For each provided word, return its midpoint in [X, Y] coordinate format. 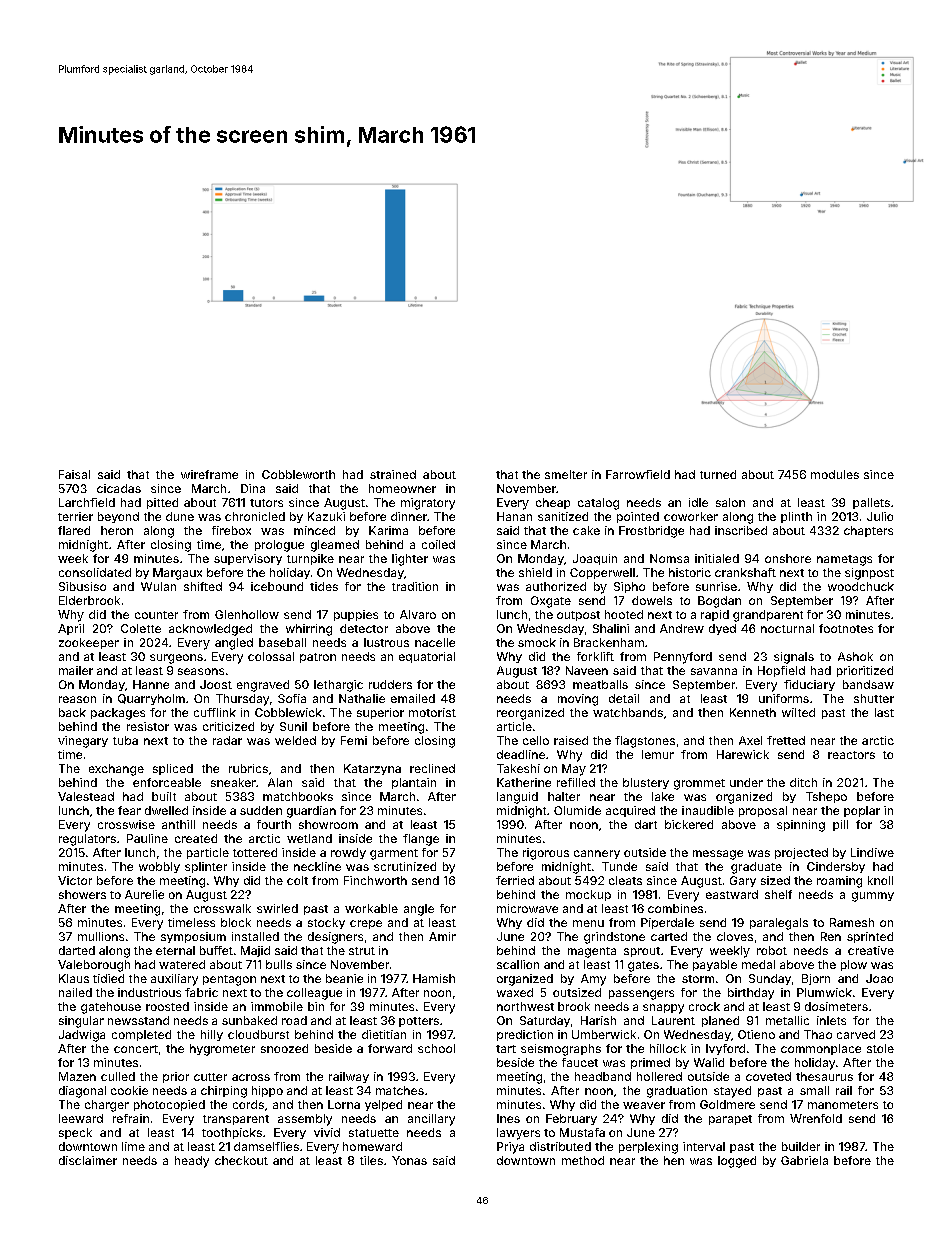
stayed [732, 1092]
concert [136, 1049]
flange [421, 840]
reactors [851, 755]
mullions [101, 936]
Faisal [74, 474]
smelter [566, 474]
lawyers [518, 1134]
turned [718, 474]
